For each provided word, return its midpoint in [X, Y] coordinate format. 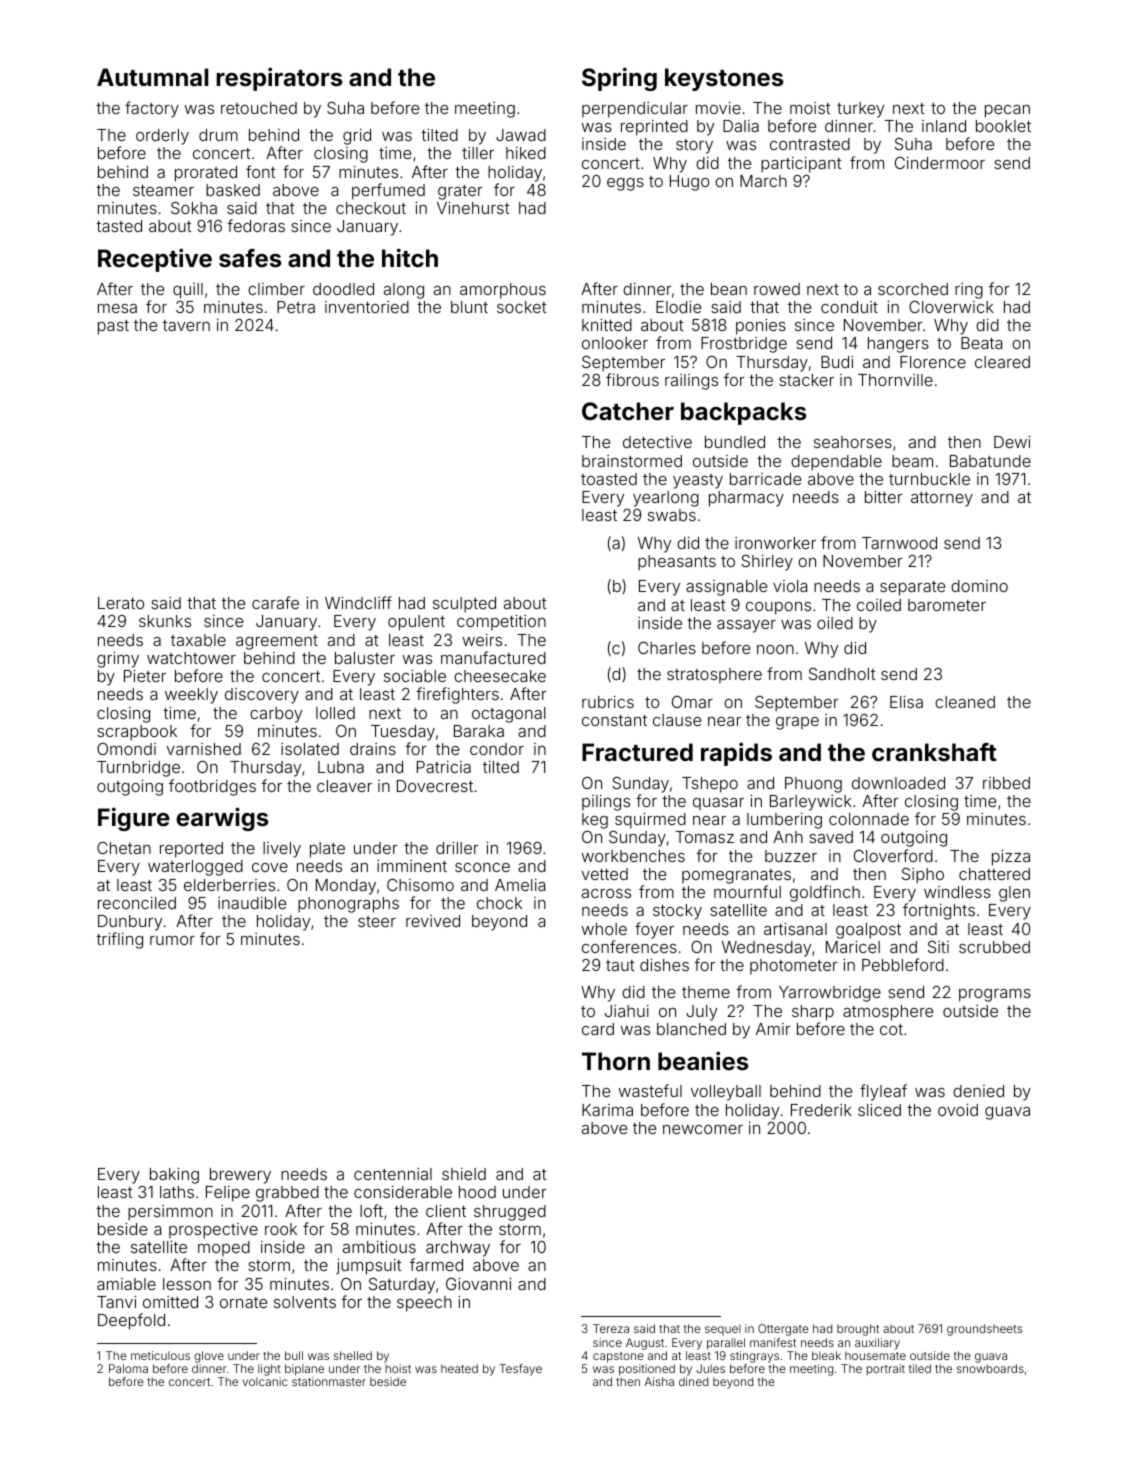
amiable [126, 1284]
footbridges [212, 787]
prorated [206, 174]
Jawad [521, 135]
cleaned [965, 702]
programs [995, 995]
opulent [416, 623]
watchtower [191, 658]
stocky [677, 912]
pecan [1007, 111]
